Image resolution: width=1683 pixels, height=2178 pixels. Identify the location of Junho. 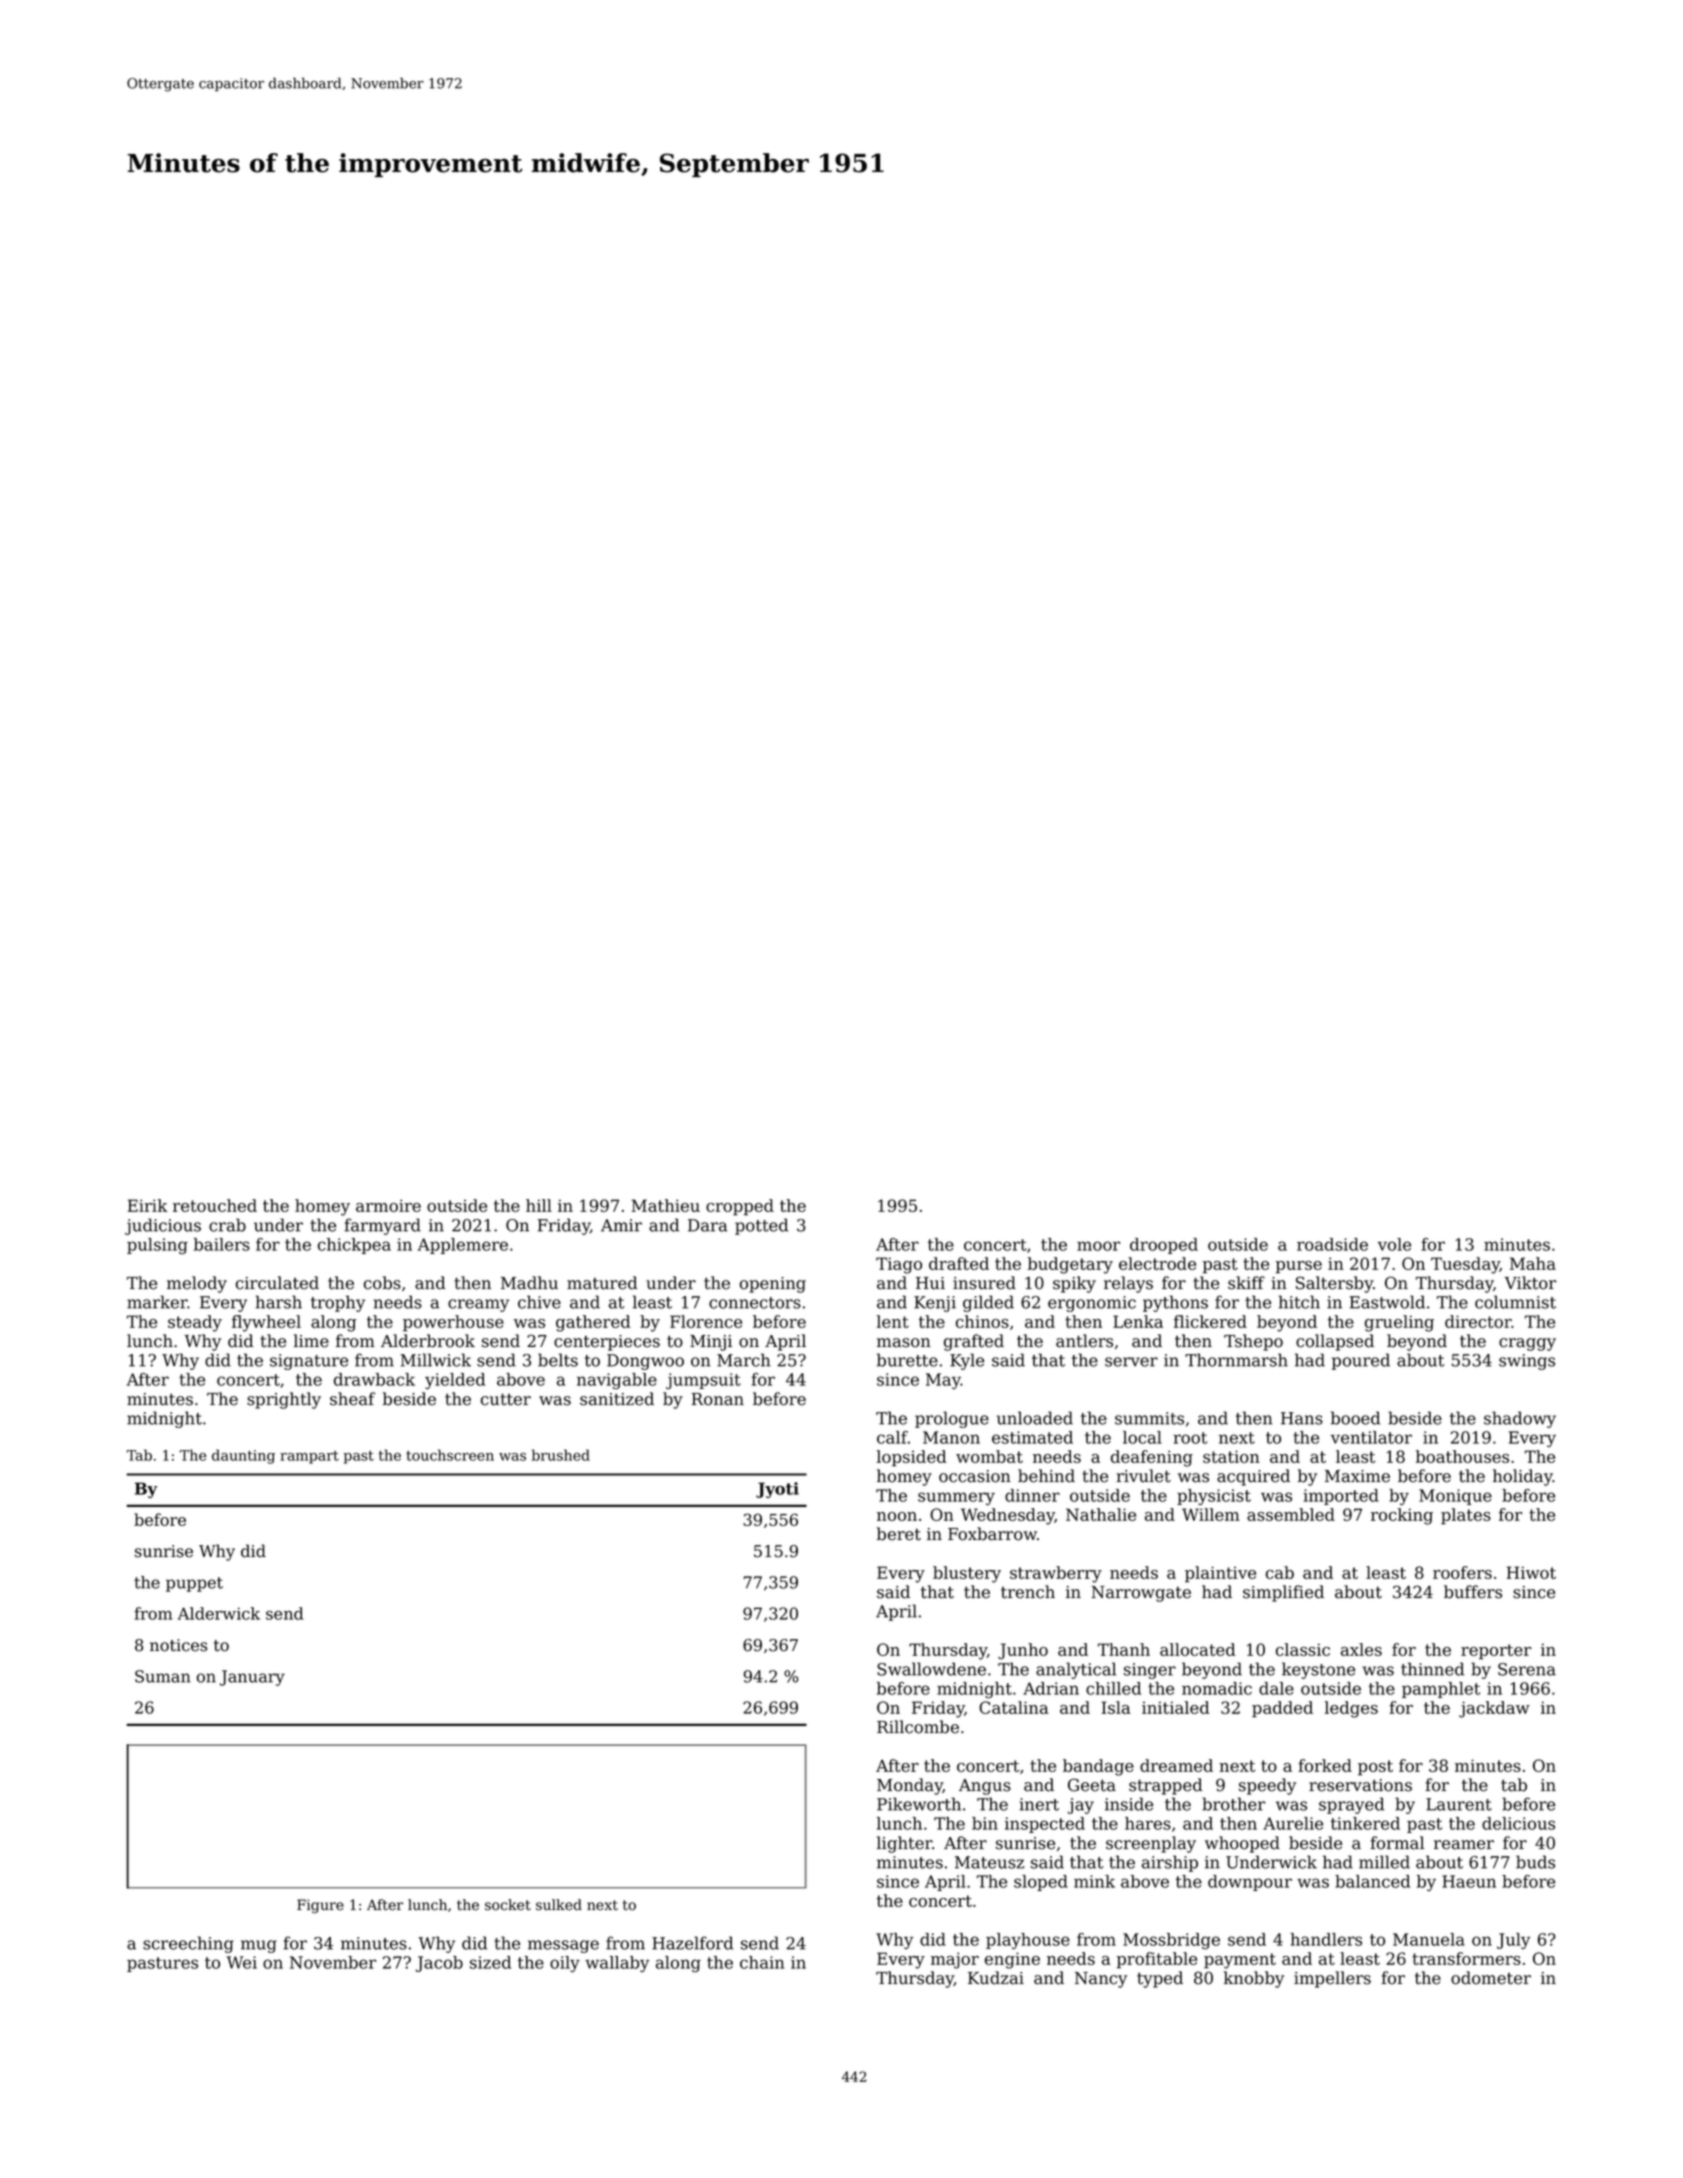
(1023, 1651).
